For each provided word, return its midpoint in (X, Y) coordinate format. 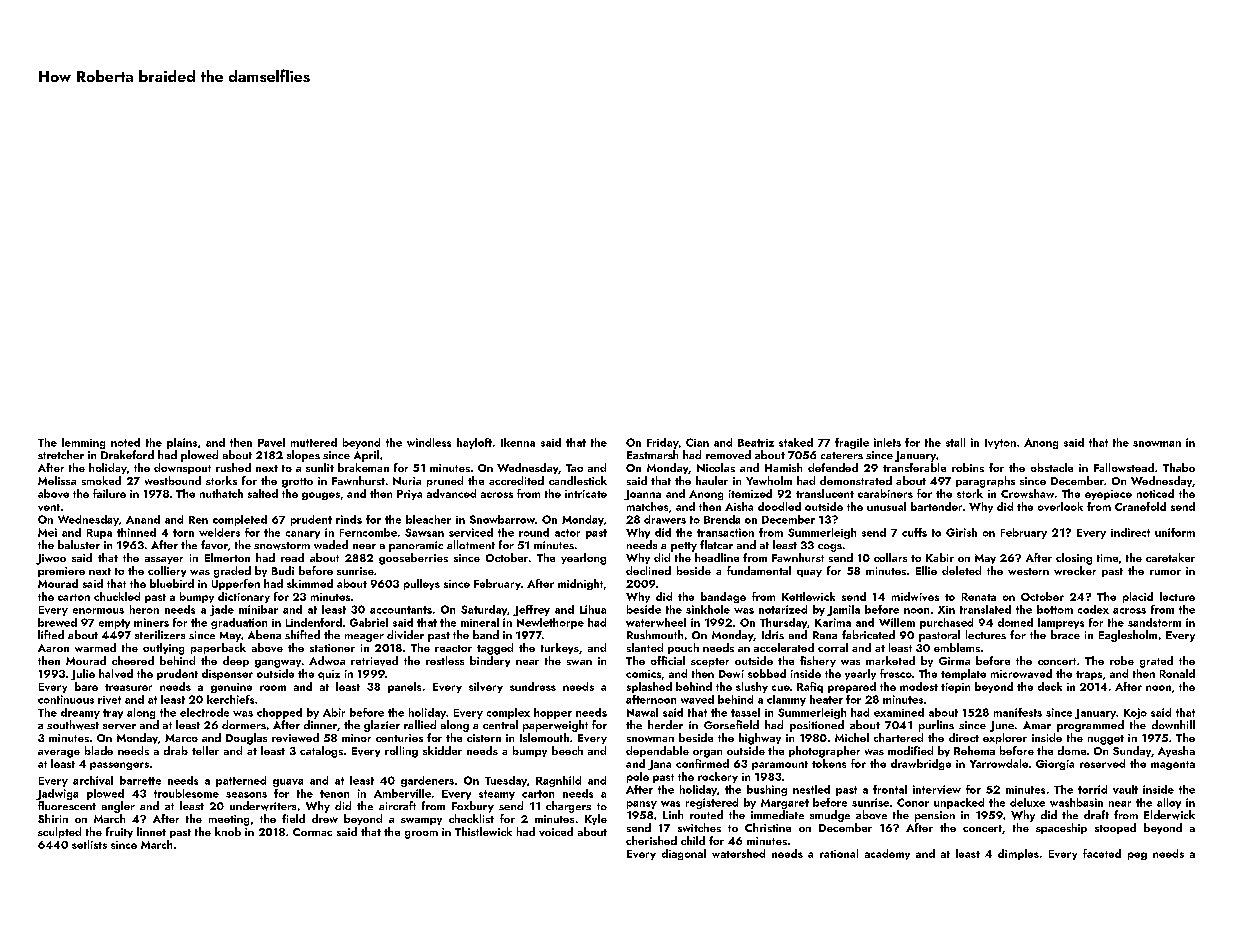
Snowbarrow (502, 519)
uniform (1175, 532)
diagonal (684, 854)
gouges (321, 496)
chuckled (117, 596)
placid (1138, 597)
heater (826, 699)
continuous (66, 699)
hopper (553, 713)
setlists (89, 844)
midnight (580, 584)
